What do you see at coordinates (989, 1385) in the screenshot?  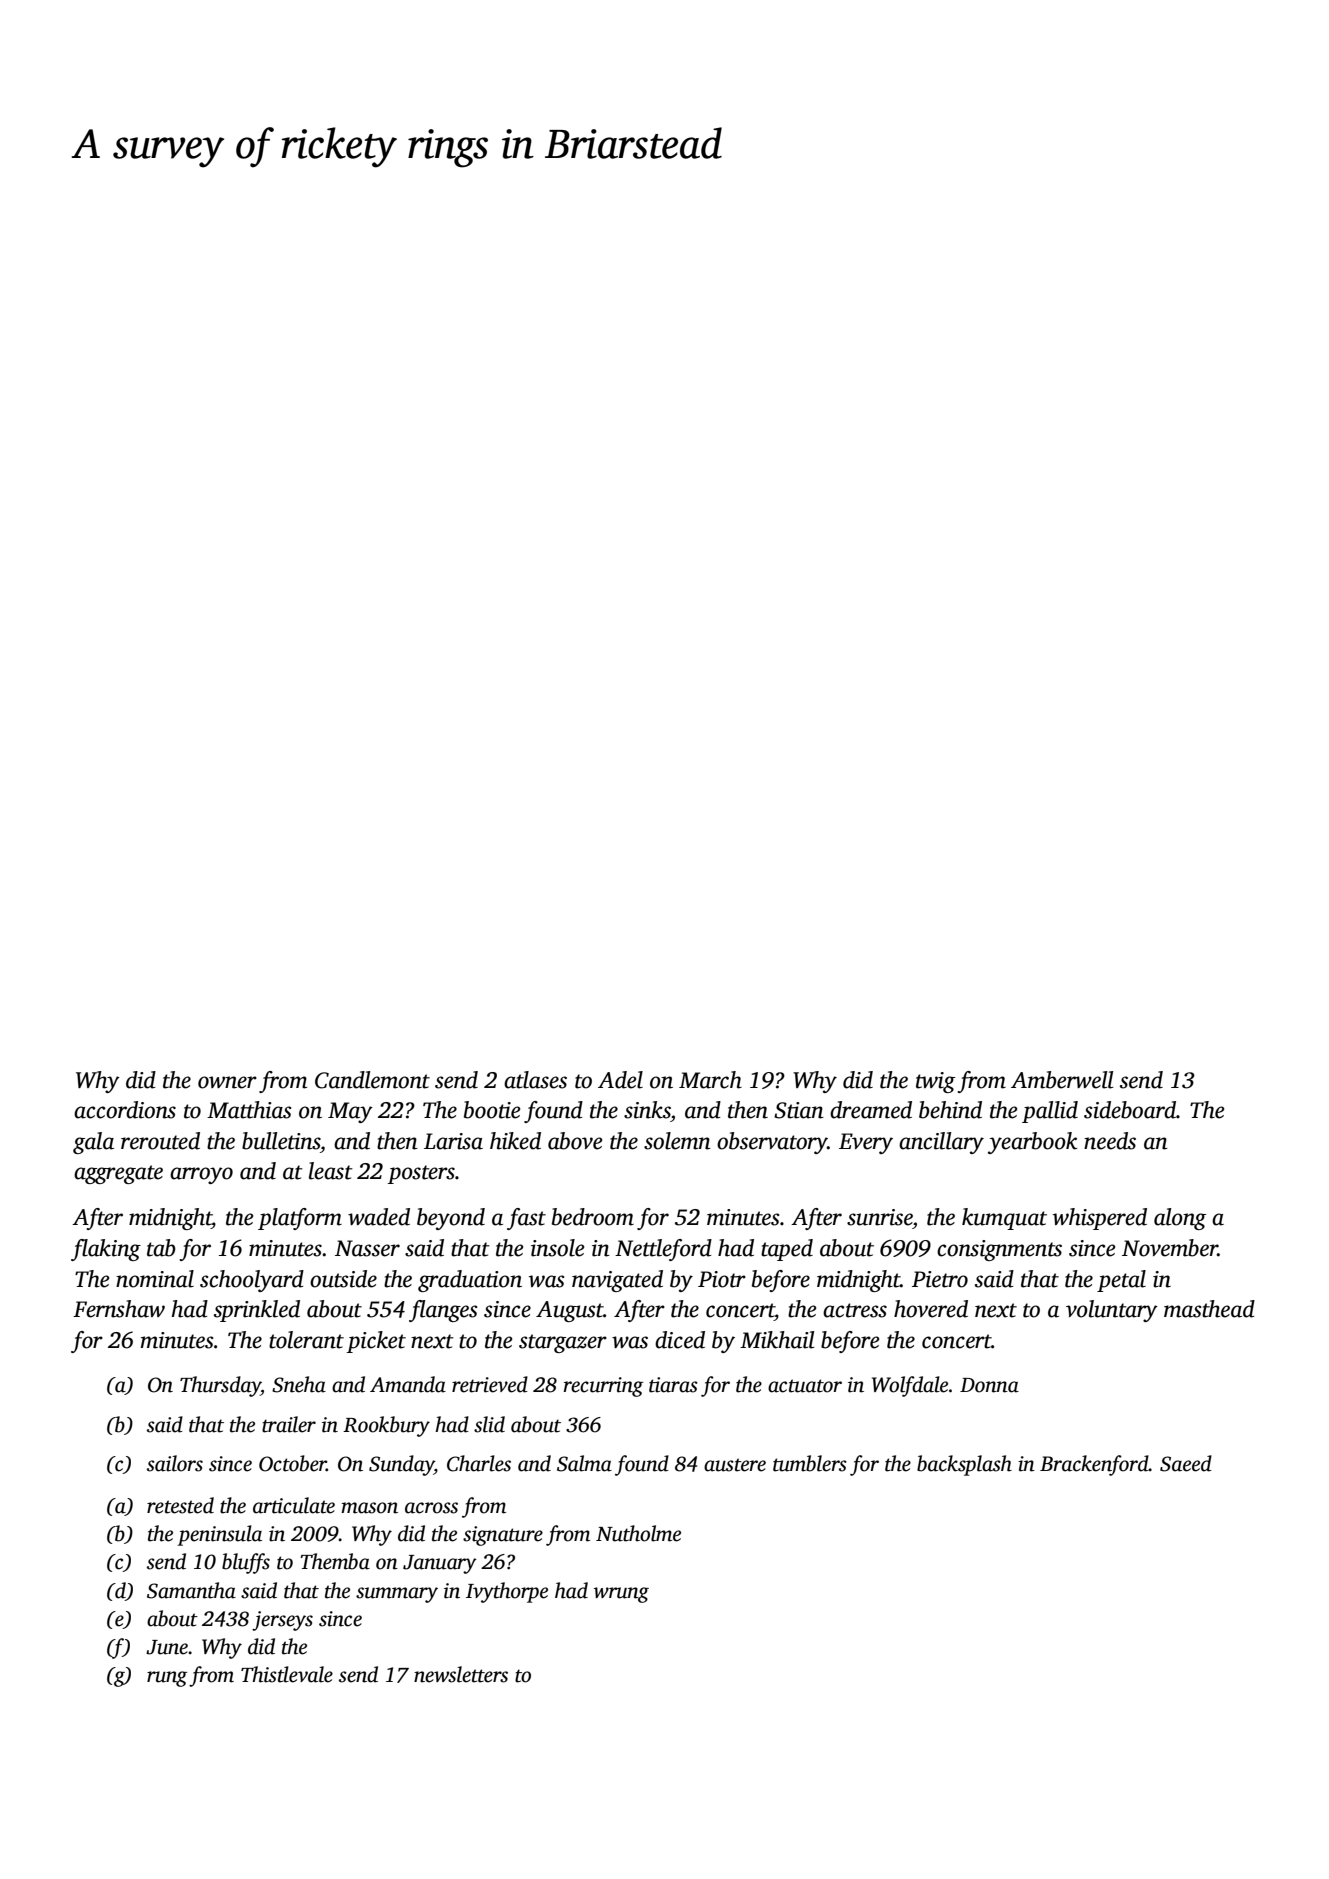 I see `Donna` at bounding box center [989, 1385].
